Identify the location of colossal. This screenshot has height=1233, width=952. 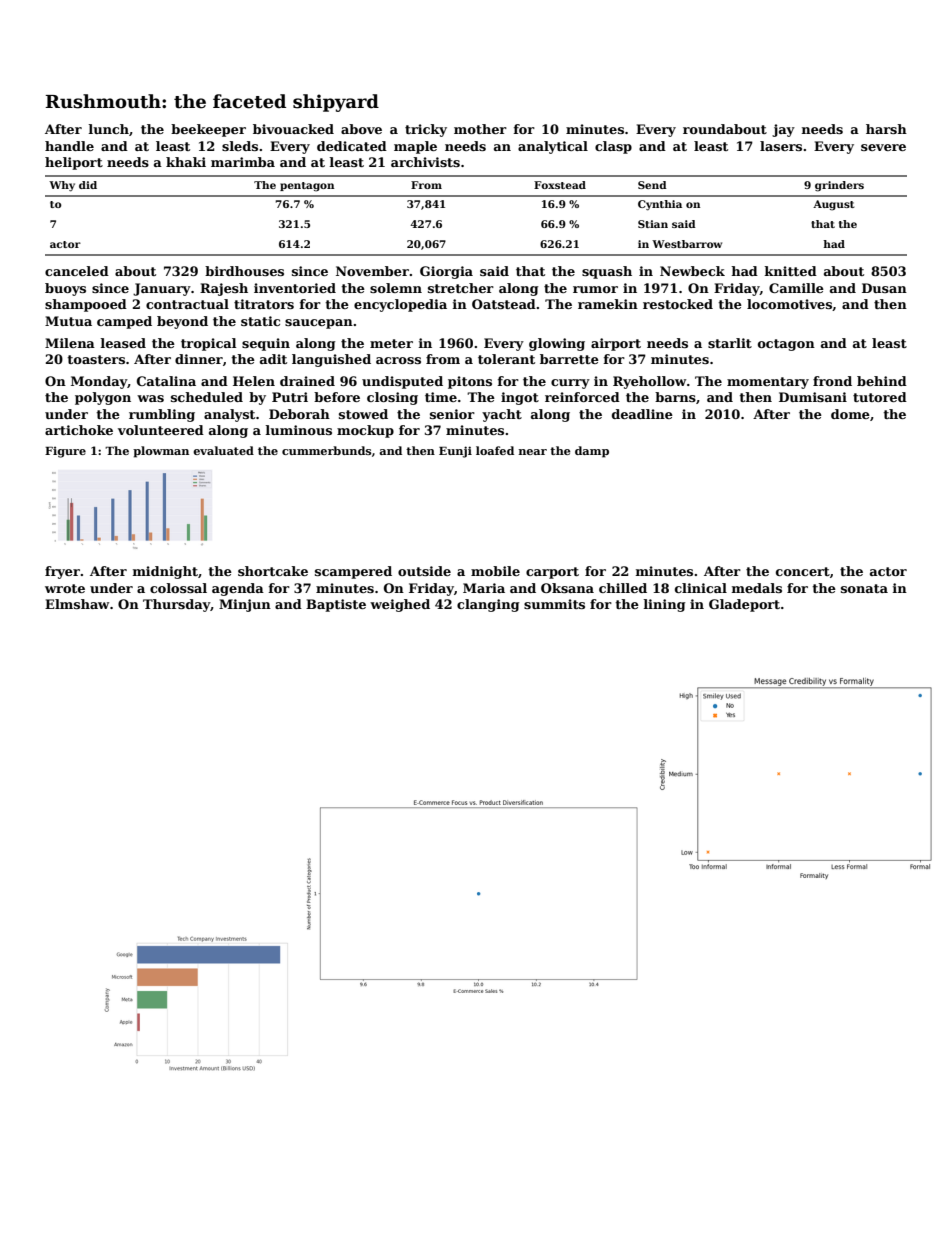
(178, 588).
